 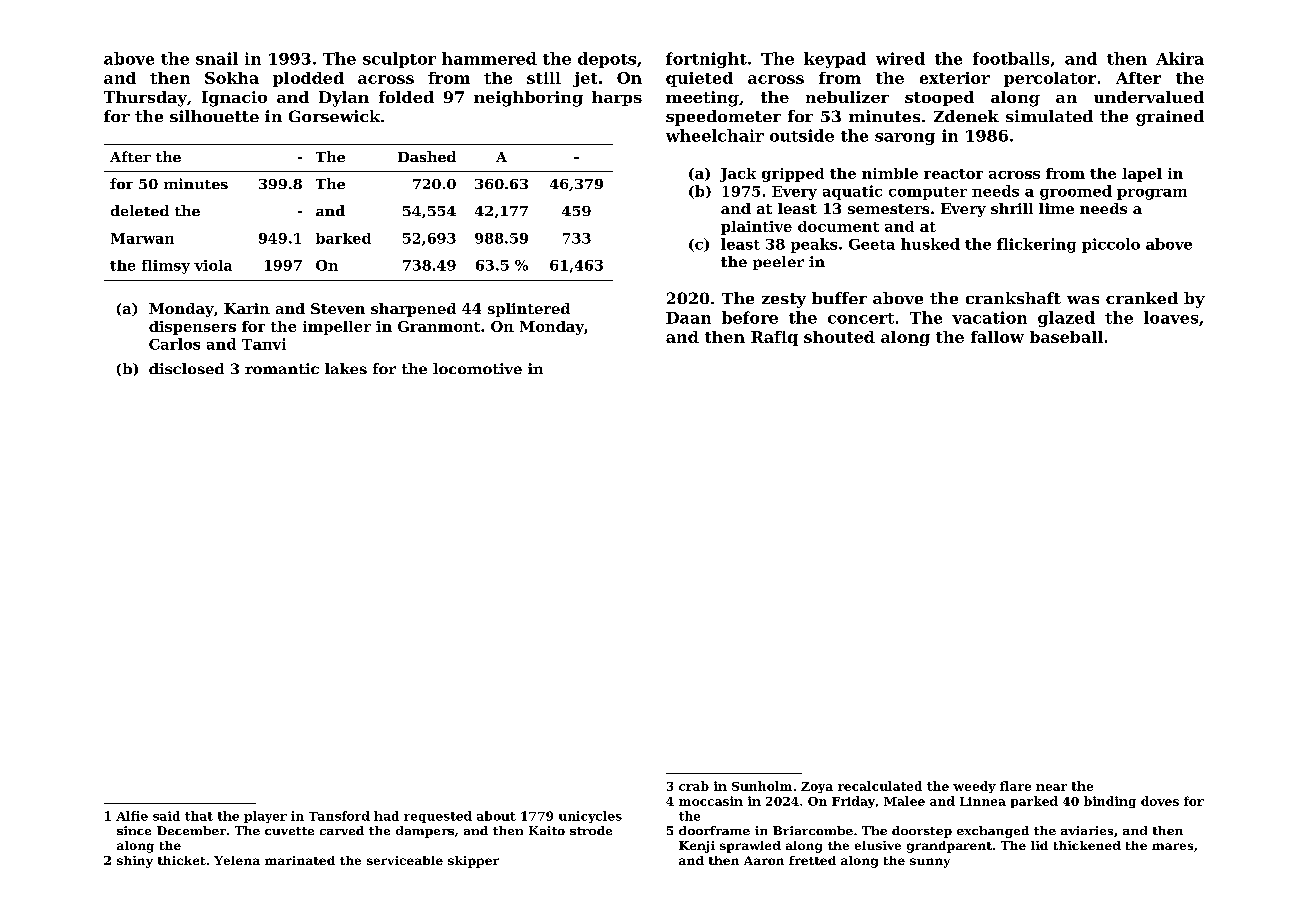 What do you see at coordinates (145, 99) in the page?
I see `Thursday` at bounding box center [145, 99].
